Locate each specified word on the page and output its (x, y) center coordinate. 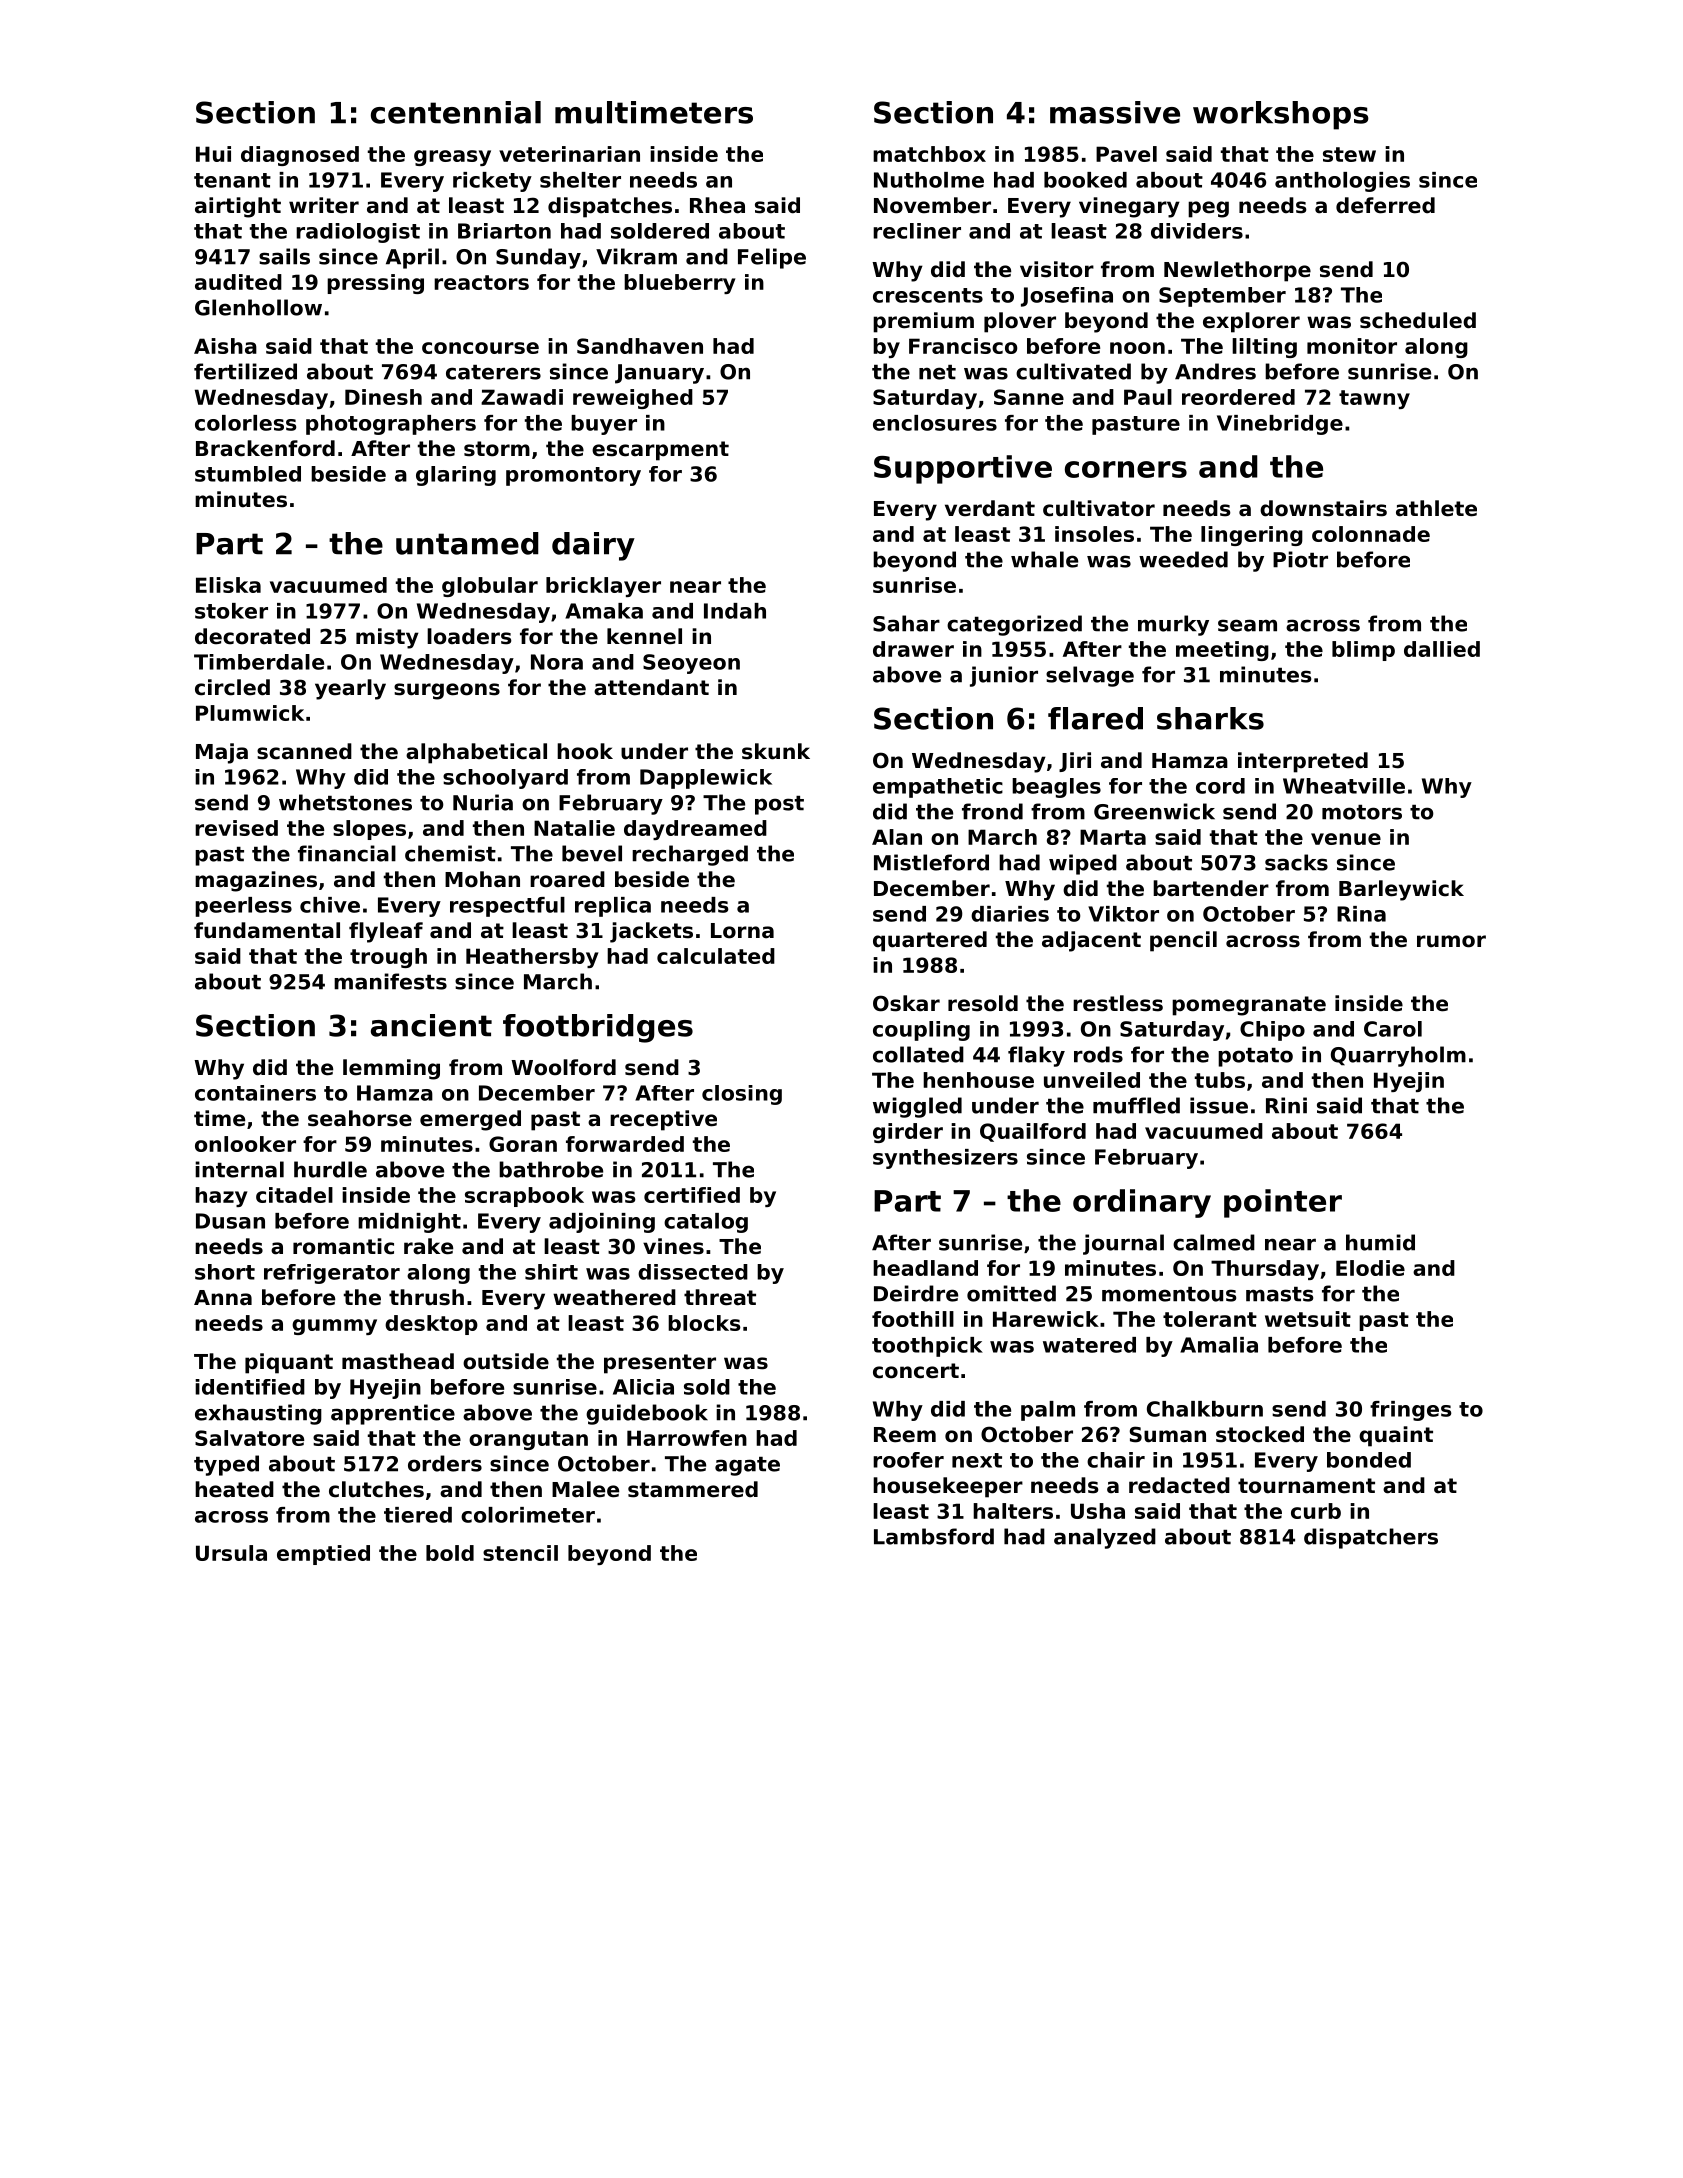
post (779, 805)
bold (450, 1553)
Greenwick (1154, 811)
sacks (1296, 862)
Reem (905, 1435)
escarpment (660, 451)
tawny (1374, 399)
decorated (252, 636)
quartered (930, 941)
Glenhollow (258, 307)
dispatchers (1371, 1538)
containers (255, 1093)
